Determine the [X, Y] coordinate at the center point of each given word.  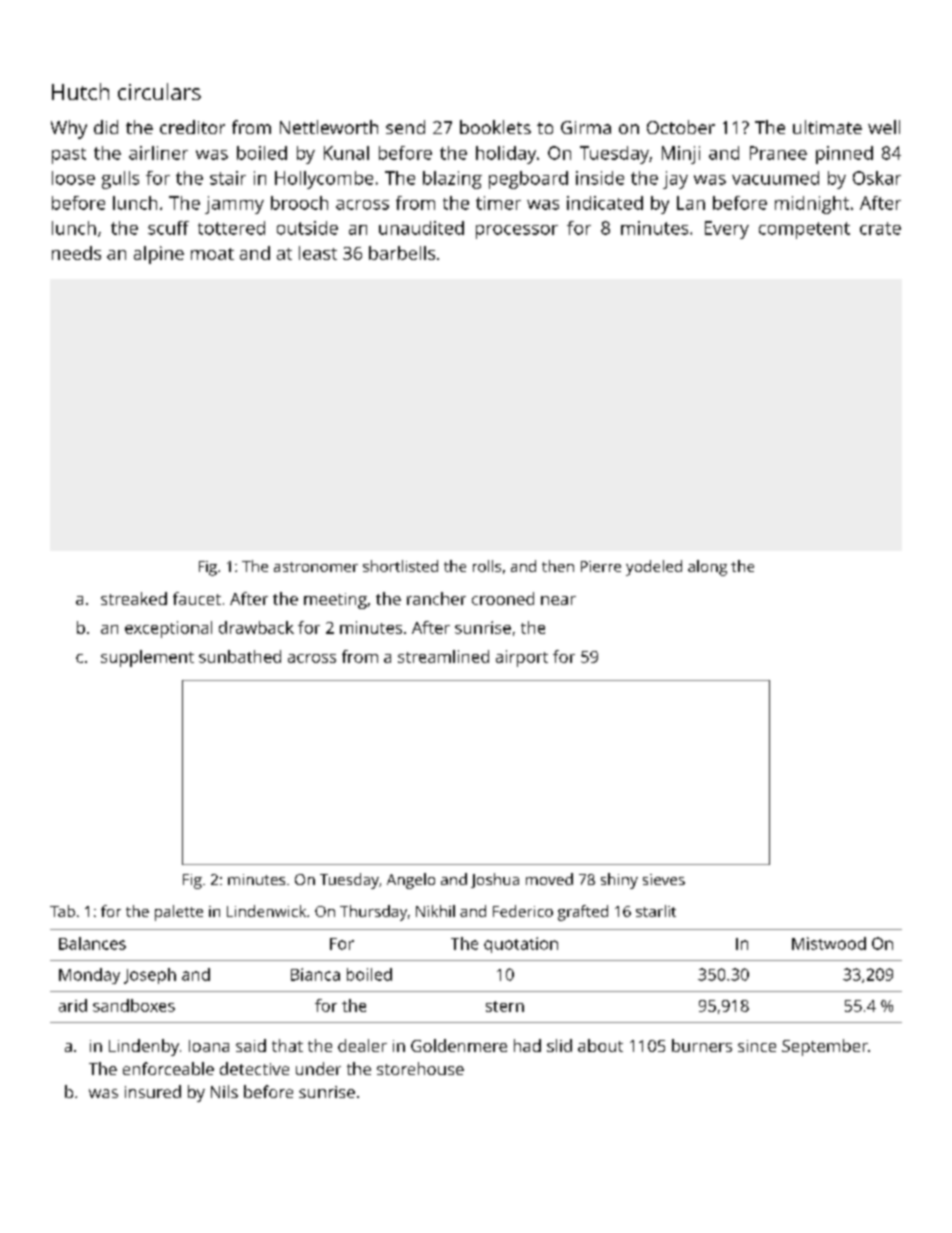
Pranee [778, 153]
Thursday [373, 913]
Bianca [315, 974]
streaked [134, 598]
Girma [586, 127]
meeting [335, 601]
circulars [159, 91]
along [707, 568]
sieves [664, 879]
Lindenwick [266, 911]
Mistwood [829, 943]
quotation [521, 945]
